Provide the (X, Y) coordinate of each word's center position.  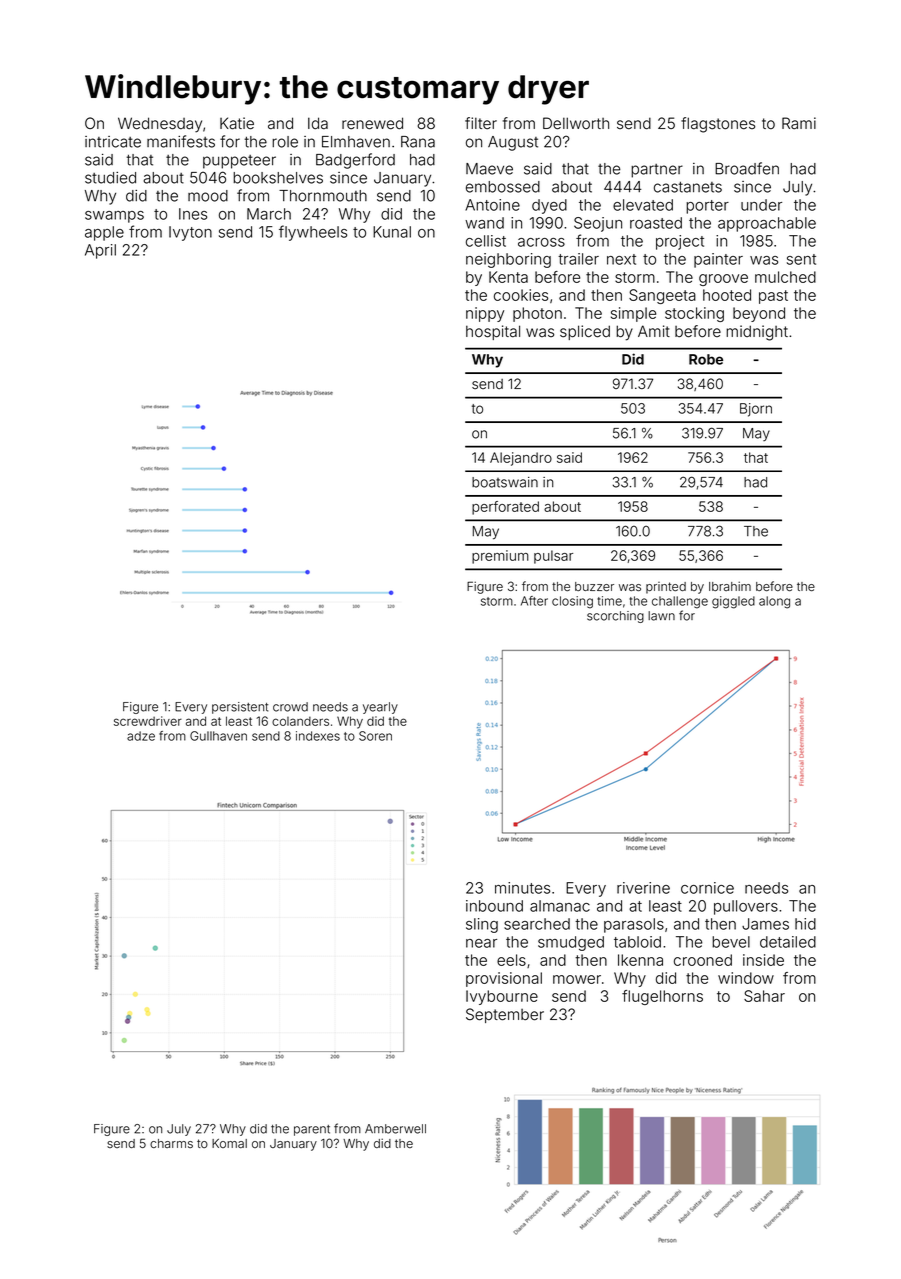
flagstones (718, 125)
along (774, 602)
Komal (229, 1143)
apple (104, 233)
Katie (237, 123)
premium (500, 557)
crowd (290, 707)
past (773, 297)
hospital (493, 332)
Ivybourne (502, 997)
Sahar (764, 996)
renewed (372, 123)
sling (482, 925)
